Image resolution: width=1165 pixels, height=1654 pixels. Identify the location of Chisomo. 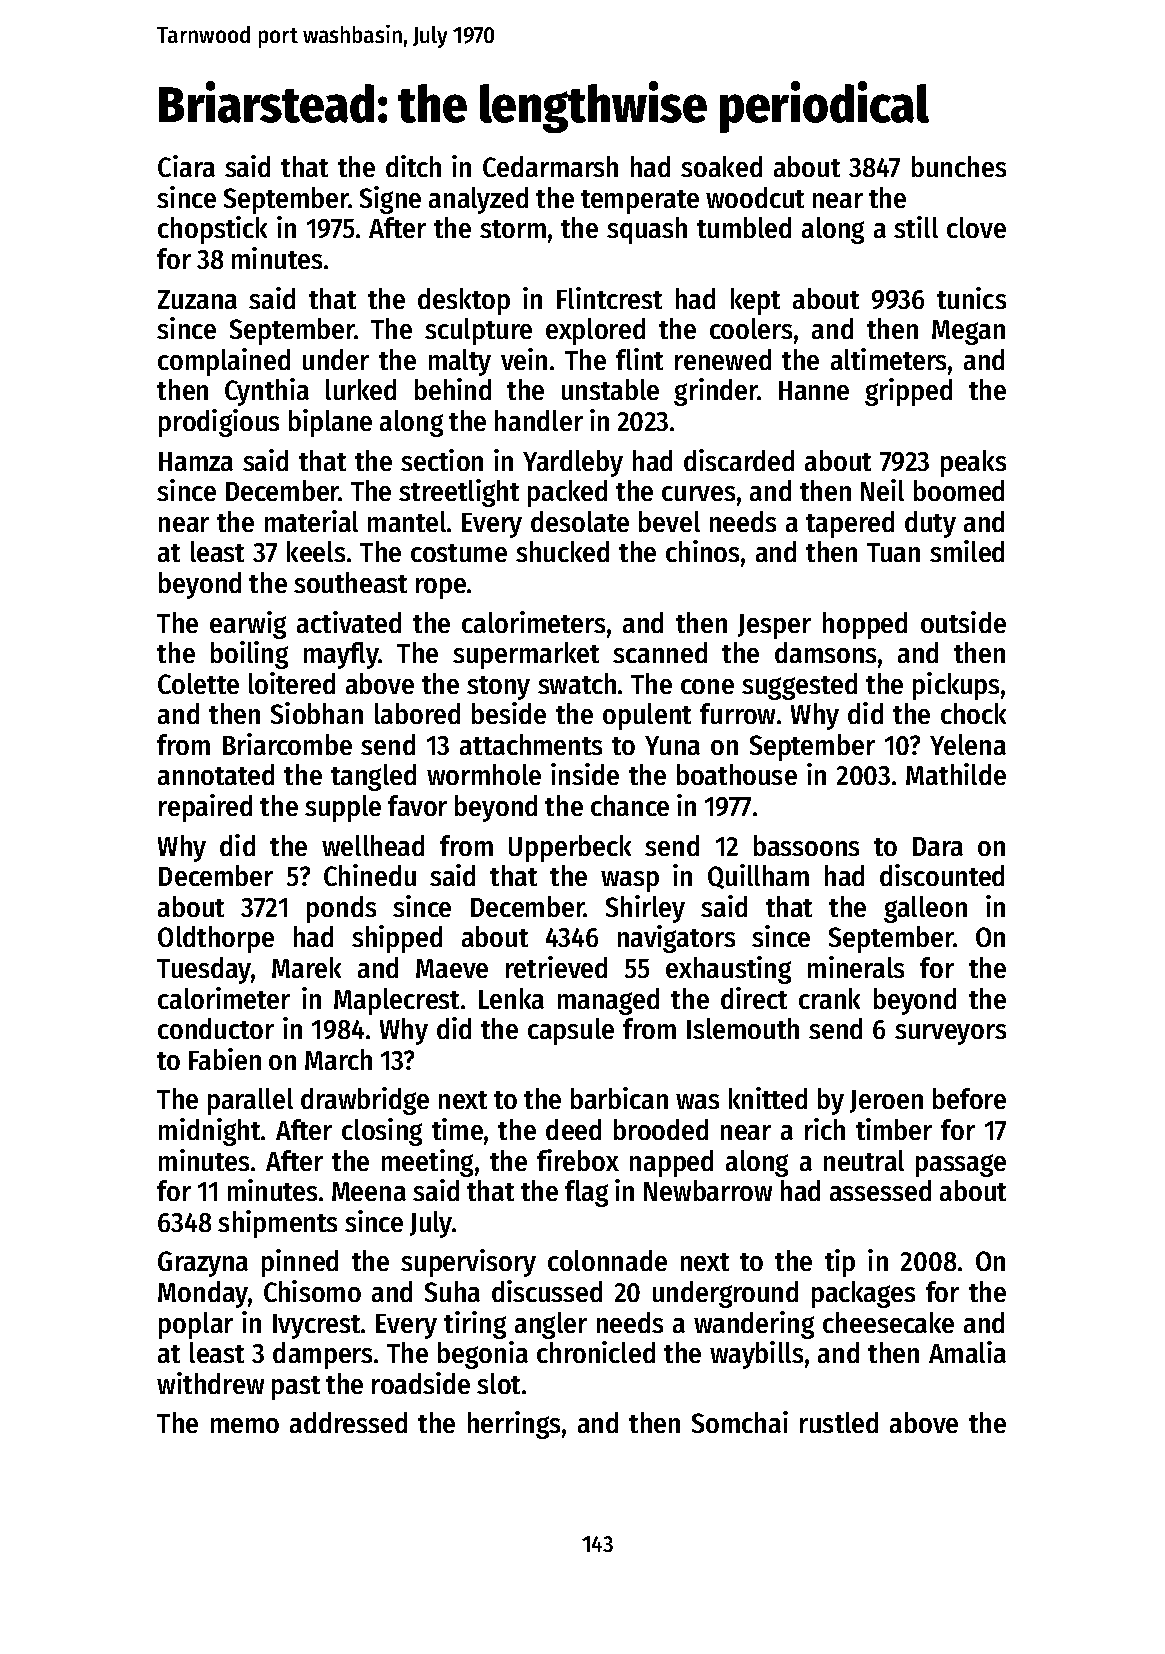
(312, 1291).
